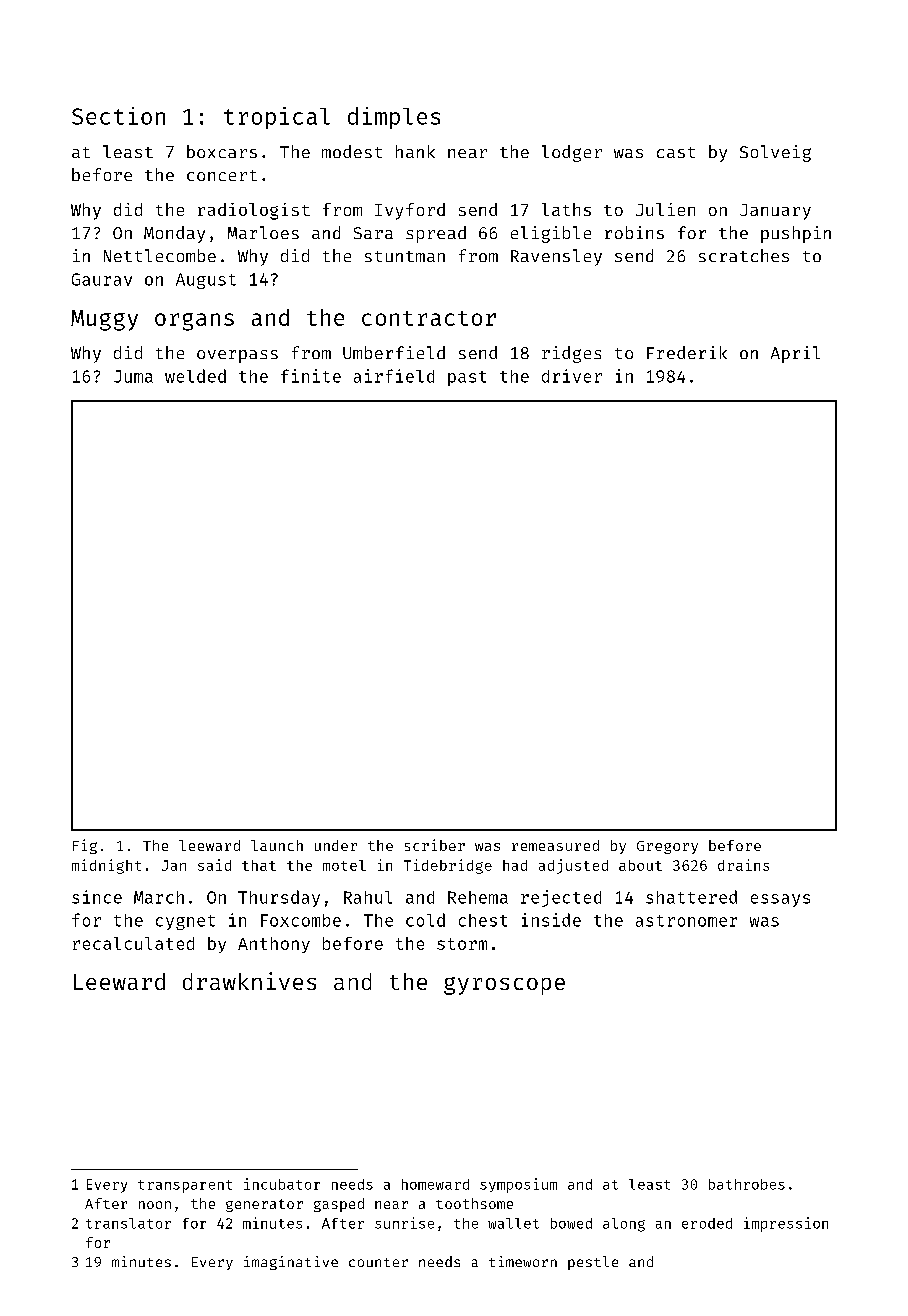 Image resolution: width=908 pixels, height=1316 pixels. I want to click on driver, so click(572, 376).
